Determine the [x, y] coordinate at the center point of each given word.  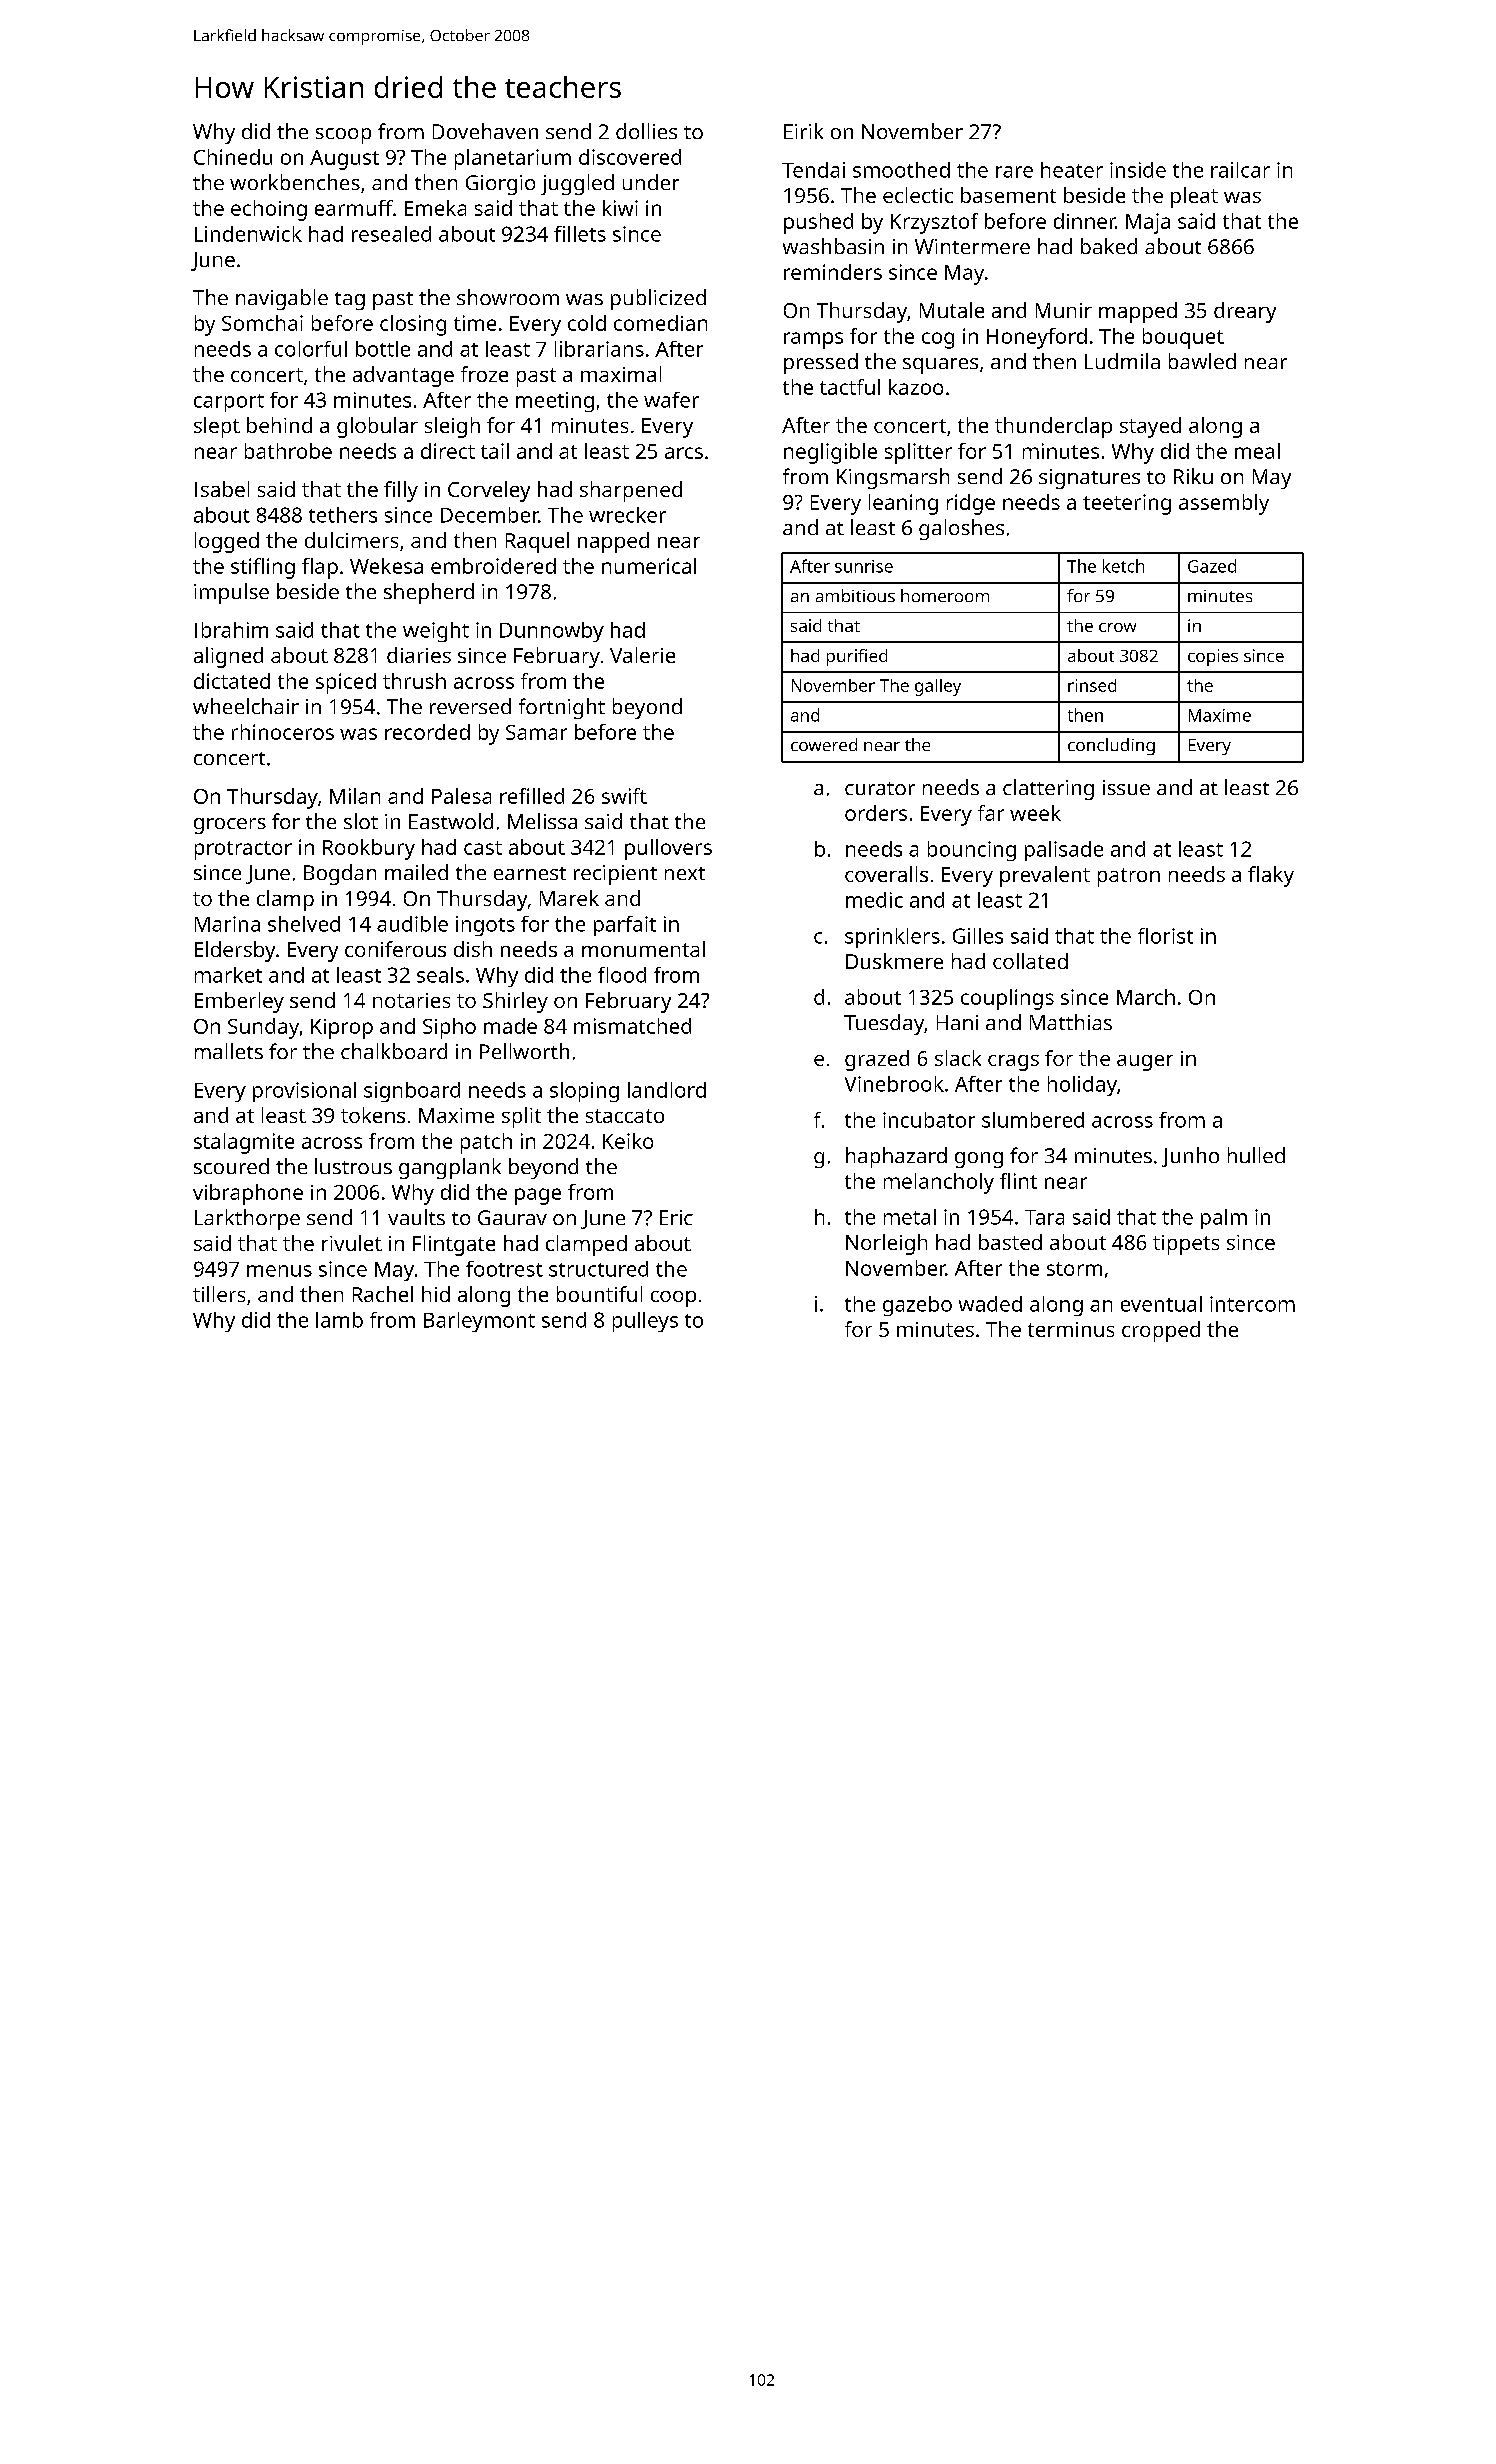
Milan [355, 796]
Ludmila [1122, 361]
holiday [1082, 1086]
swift [624, 796]
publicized [658, 299]
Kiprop [342, 1029]
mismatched [632, 1026]
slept [217, 427]
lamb [339, 1320]
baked [1109, 246]
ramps [813, 340]
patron [1129, 877]
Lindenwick [248, 234]
